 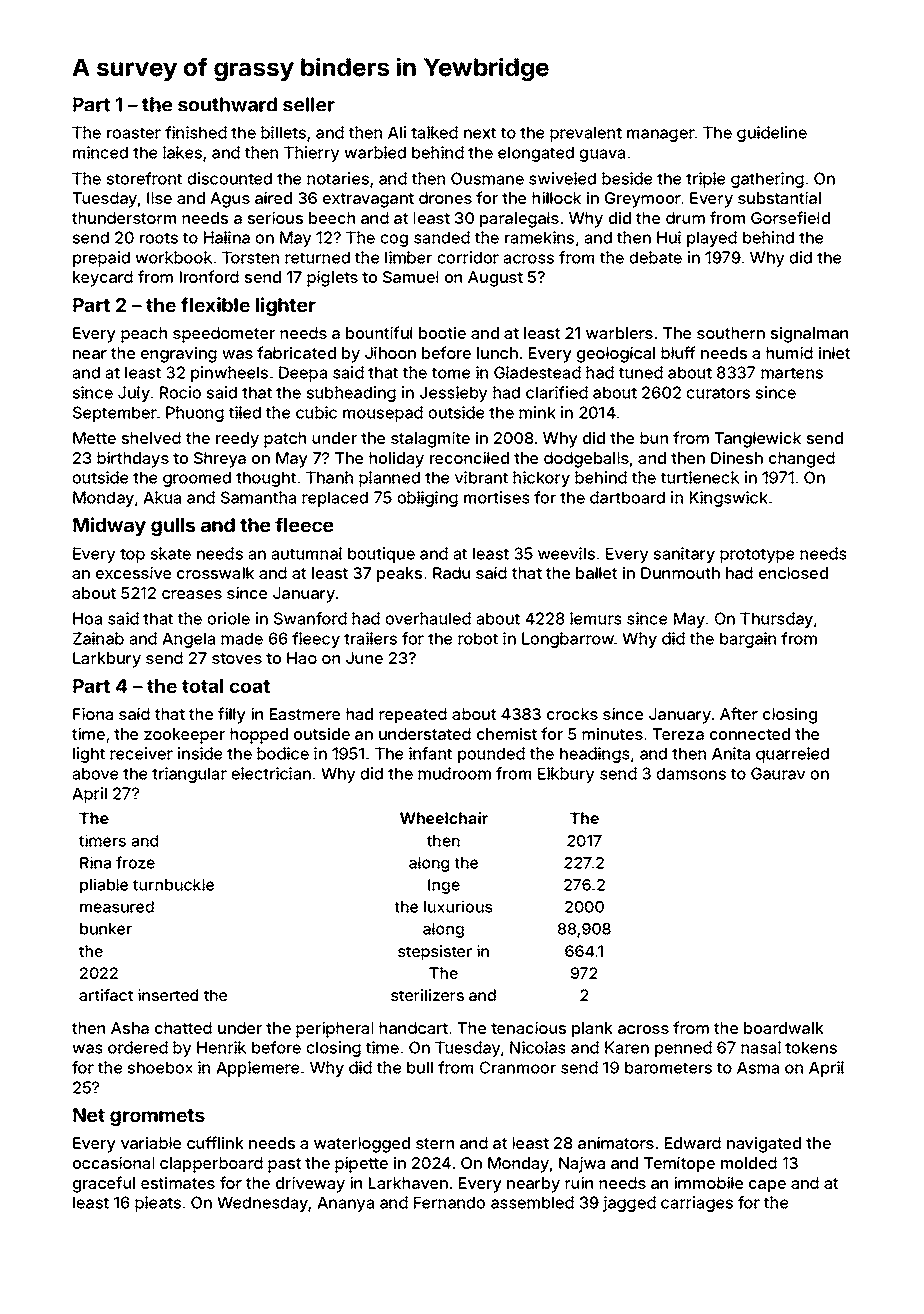 What do you see at coordinates (680, 573) in the page?
I see `Dunmouth` at bounding box center [680, 573].
